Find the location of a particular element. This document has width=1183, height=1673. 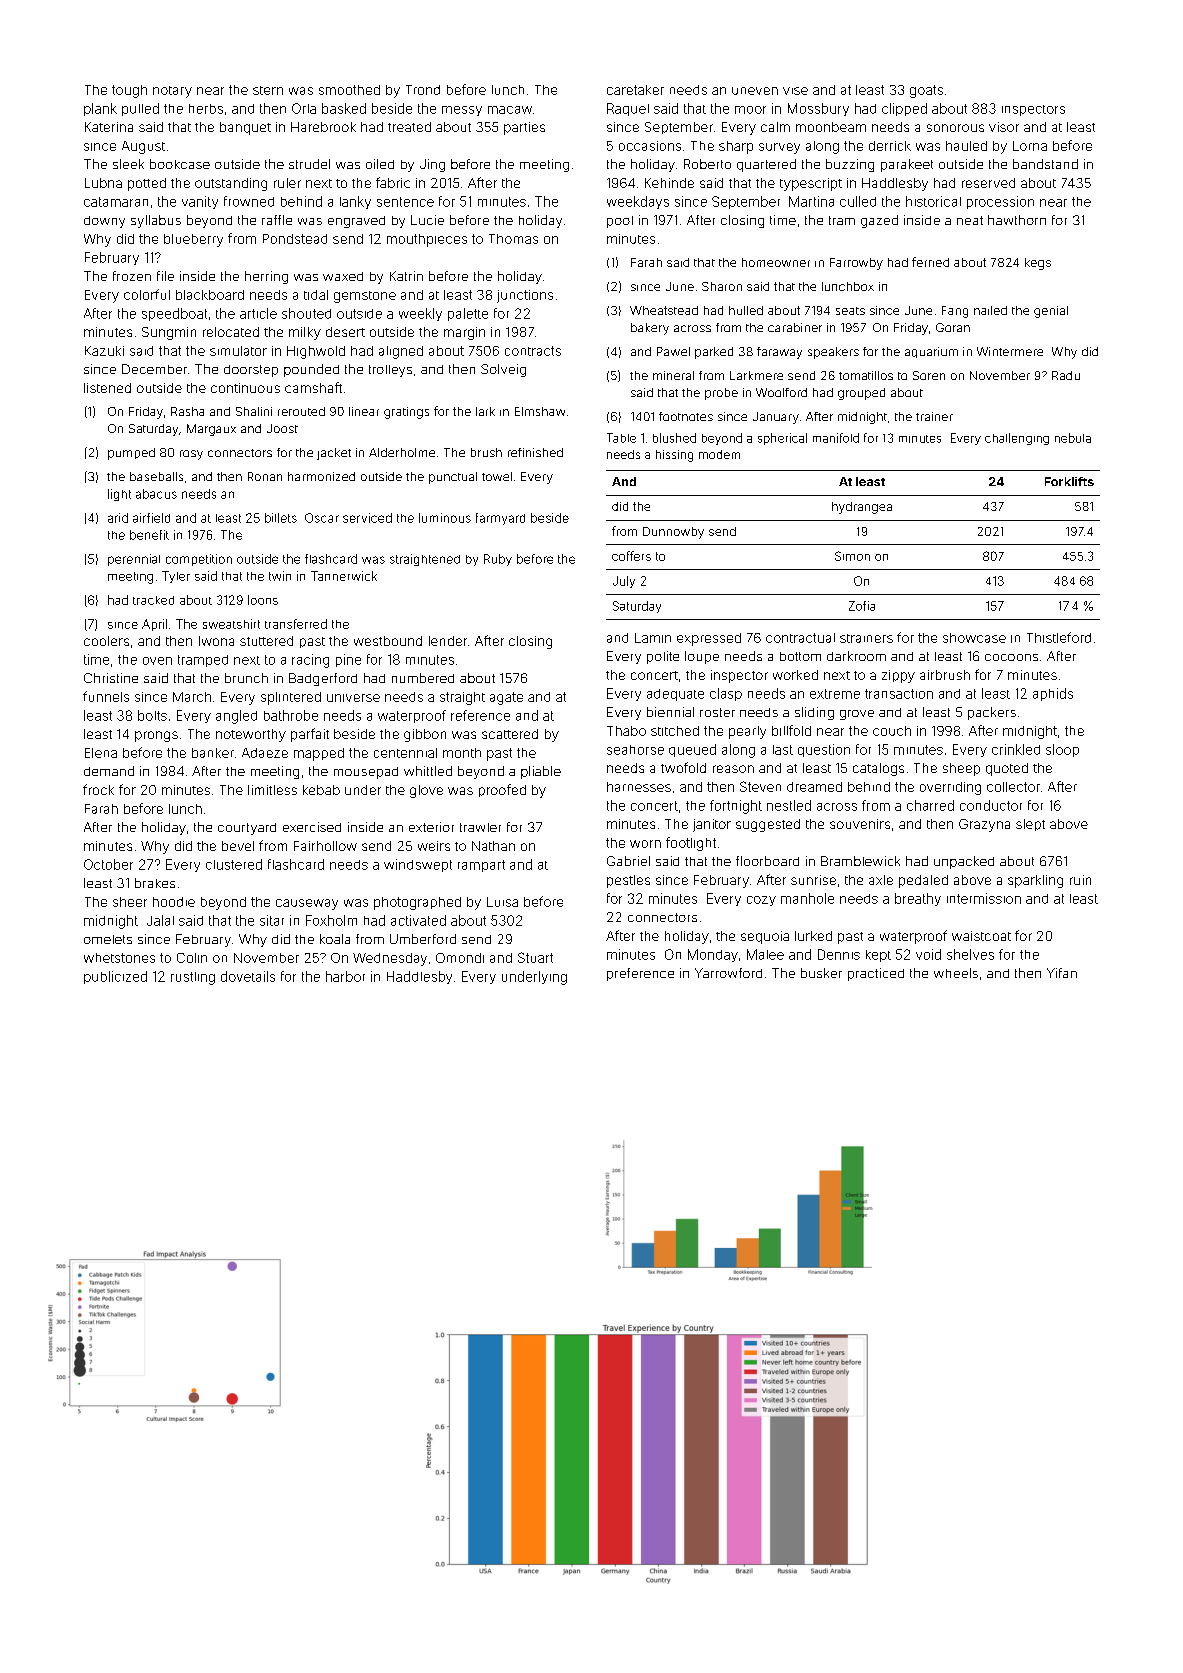

nebula is located at coordinates (1073, 438).
